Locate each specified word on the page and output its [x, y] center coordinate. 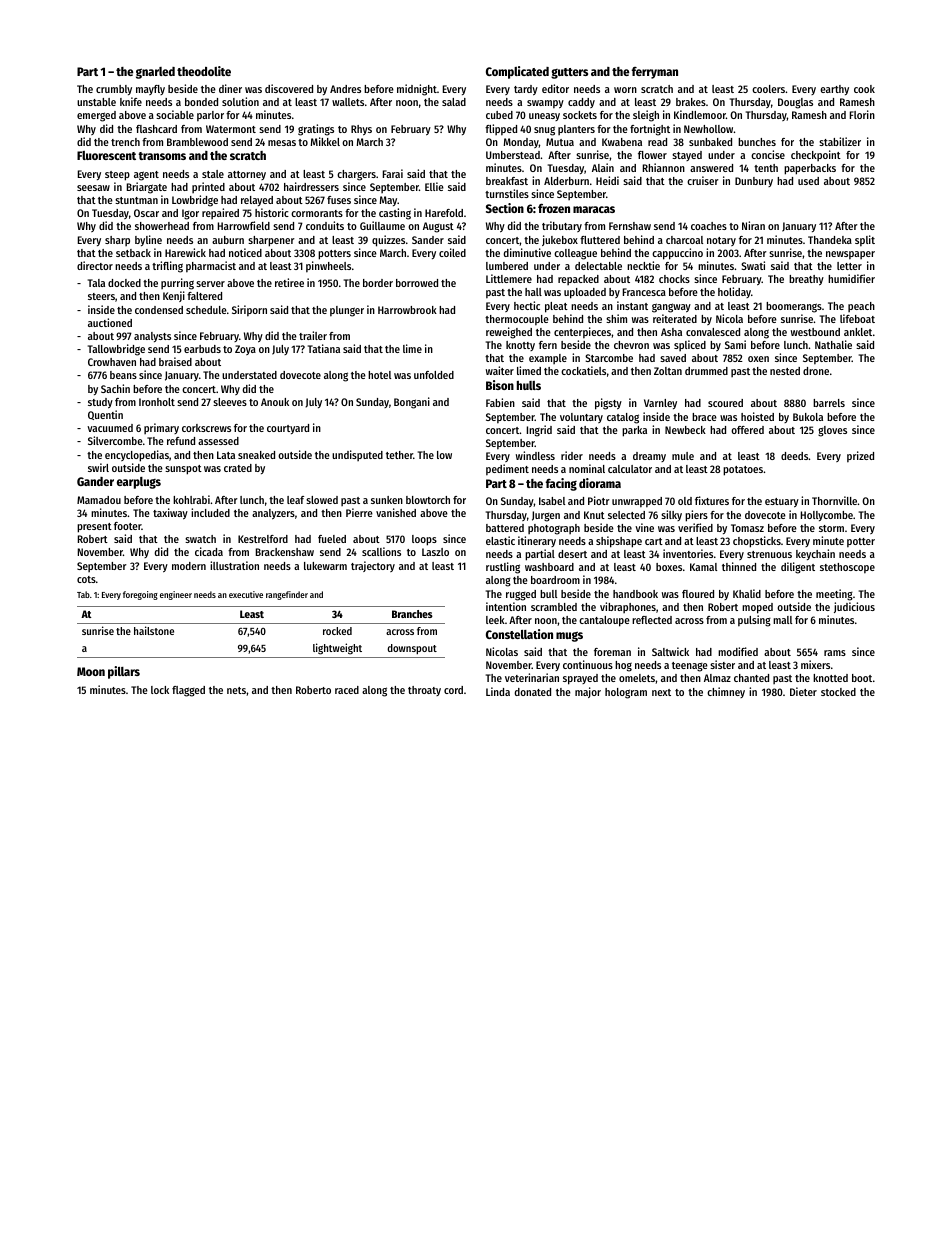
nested [785, 371]
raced [347, 690]
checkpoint [816, 155]
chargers [356, 175]
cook [864, 89]
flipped [501, 130]
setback [133, 253]
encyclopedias [137, 456]
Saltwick [670, 651]
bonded [201, 102]
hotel [379, 375]
